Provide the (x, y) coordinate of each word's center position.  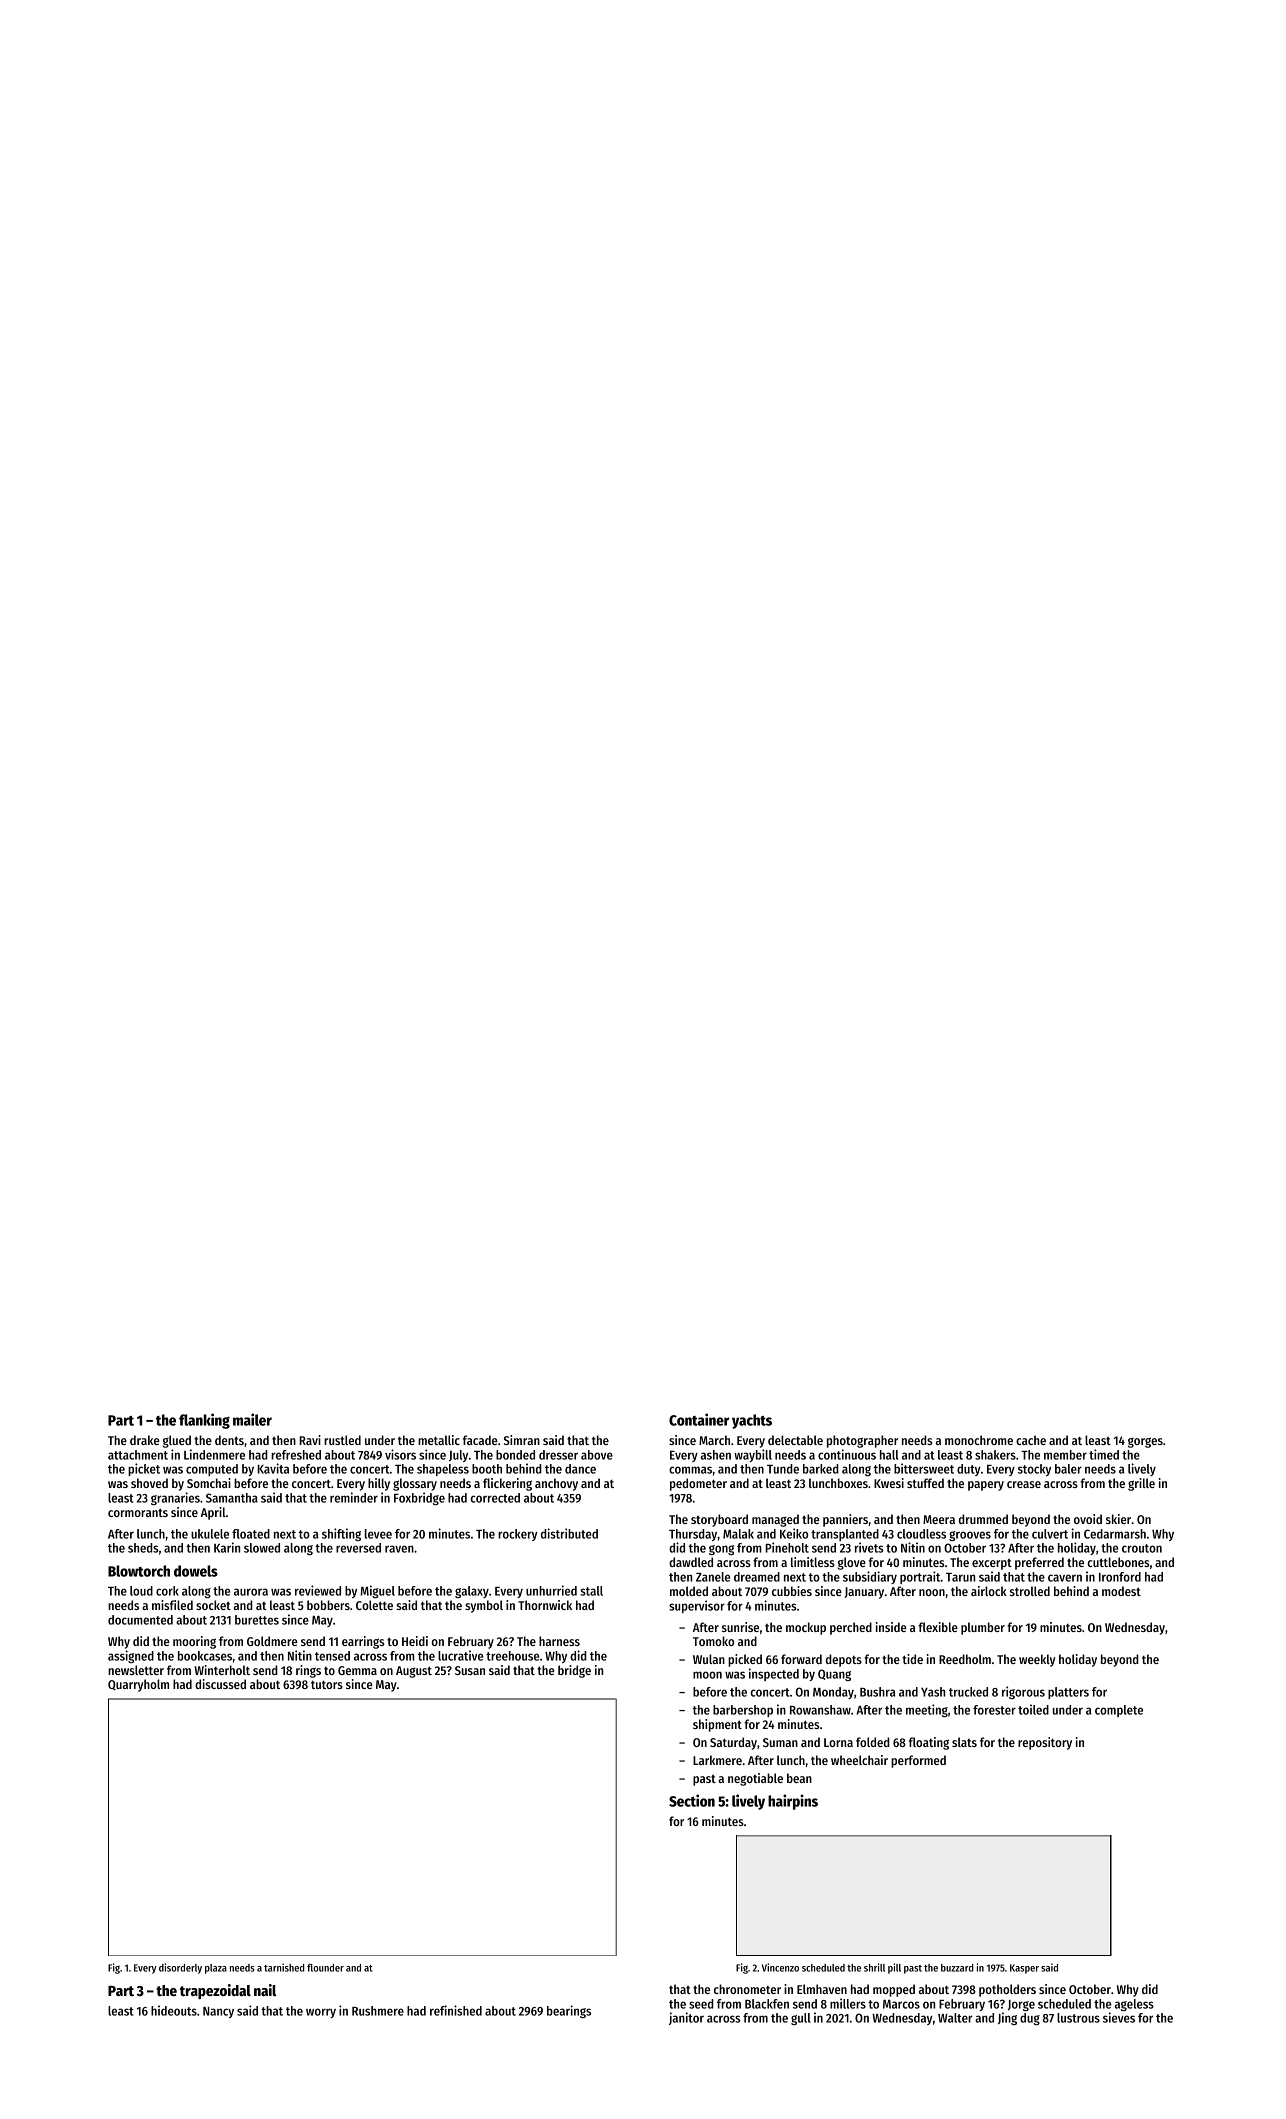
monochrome (979, 1440)
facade (480, 1440)
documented (140, 1620)
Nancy (218, 2012)
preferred (1039, 1563)
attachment (138, 1455)
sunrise (740, 1627)
